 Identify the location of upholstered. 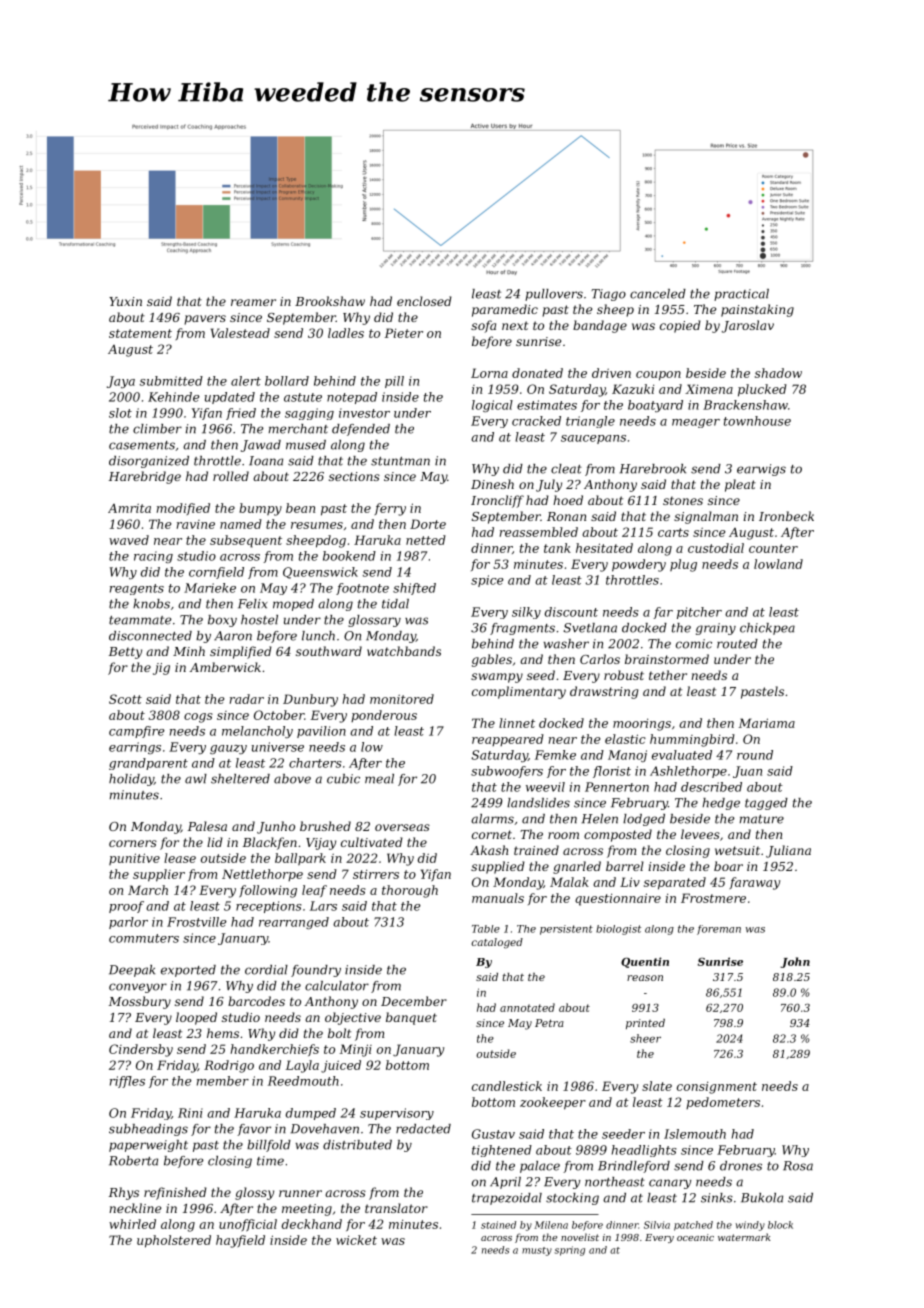
(174, 1241).
